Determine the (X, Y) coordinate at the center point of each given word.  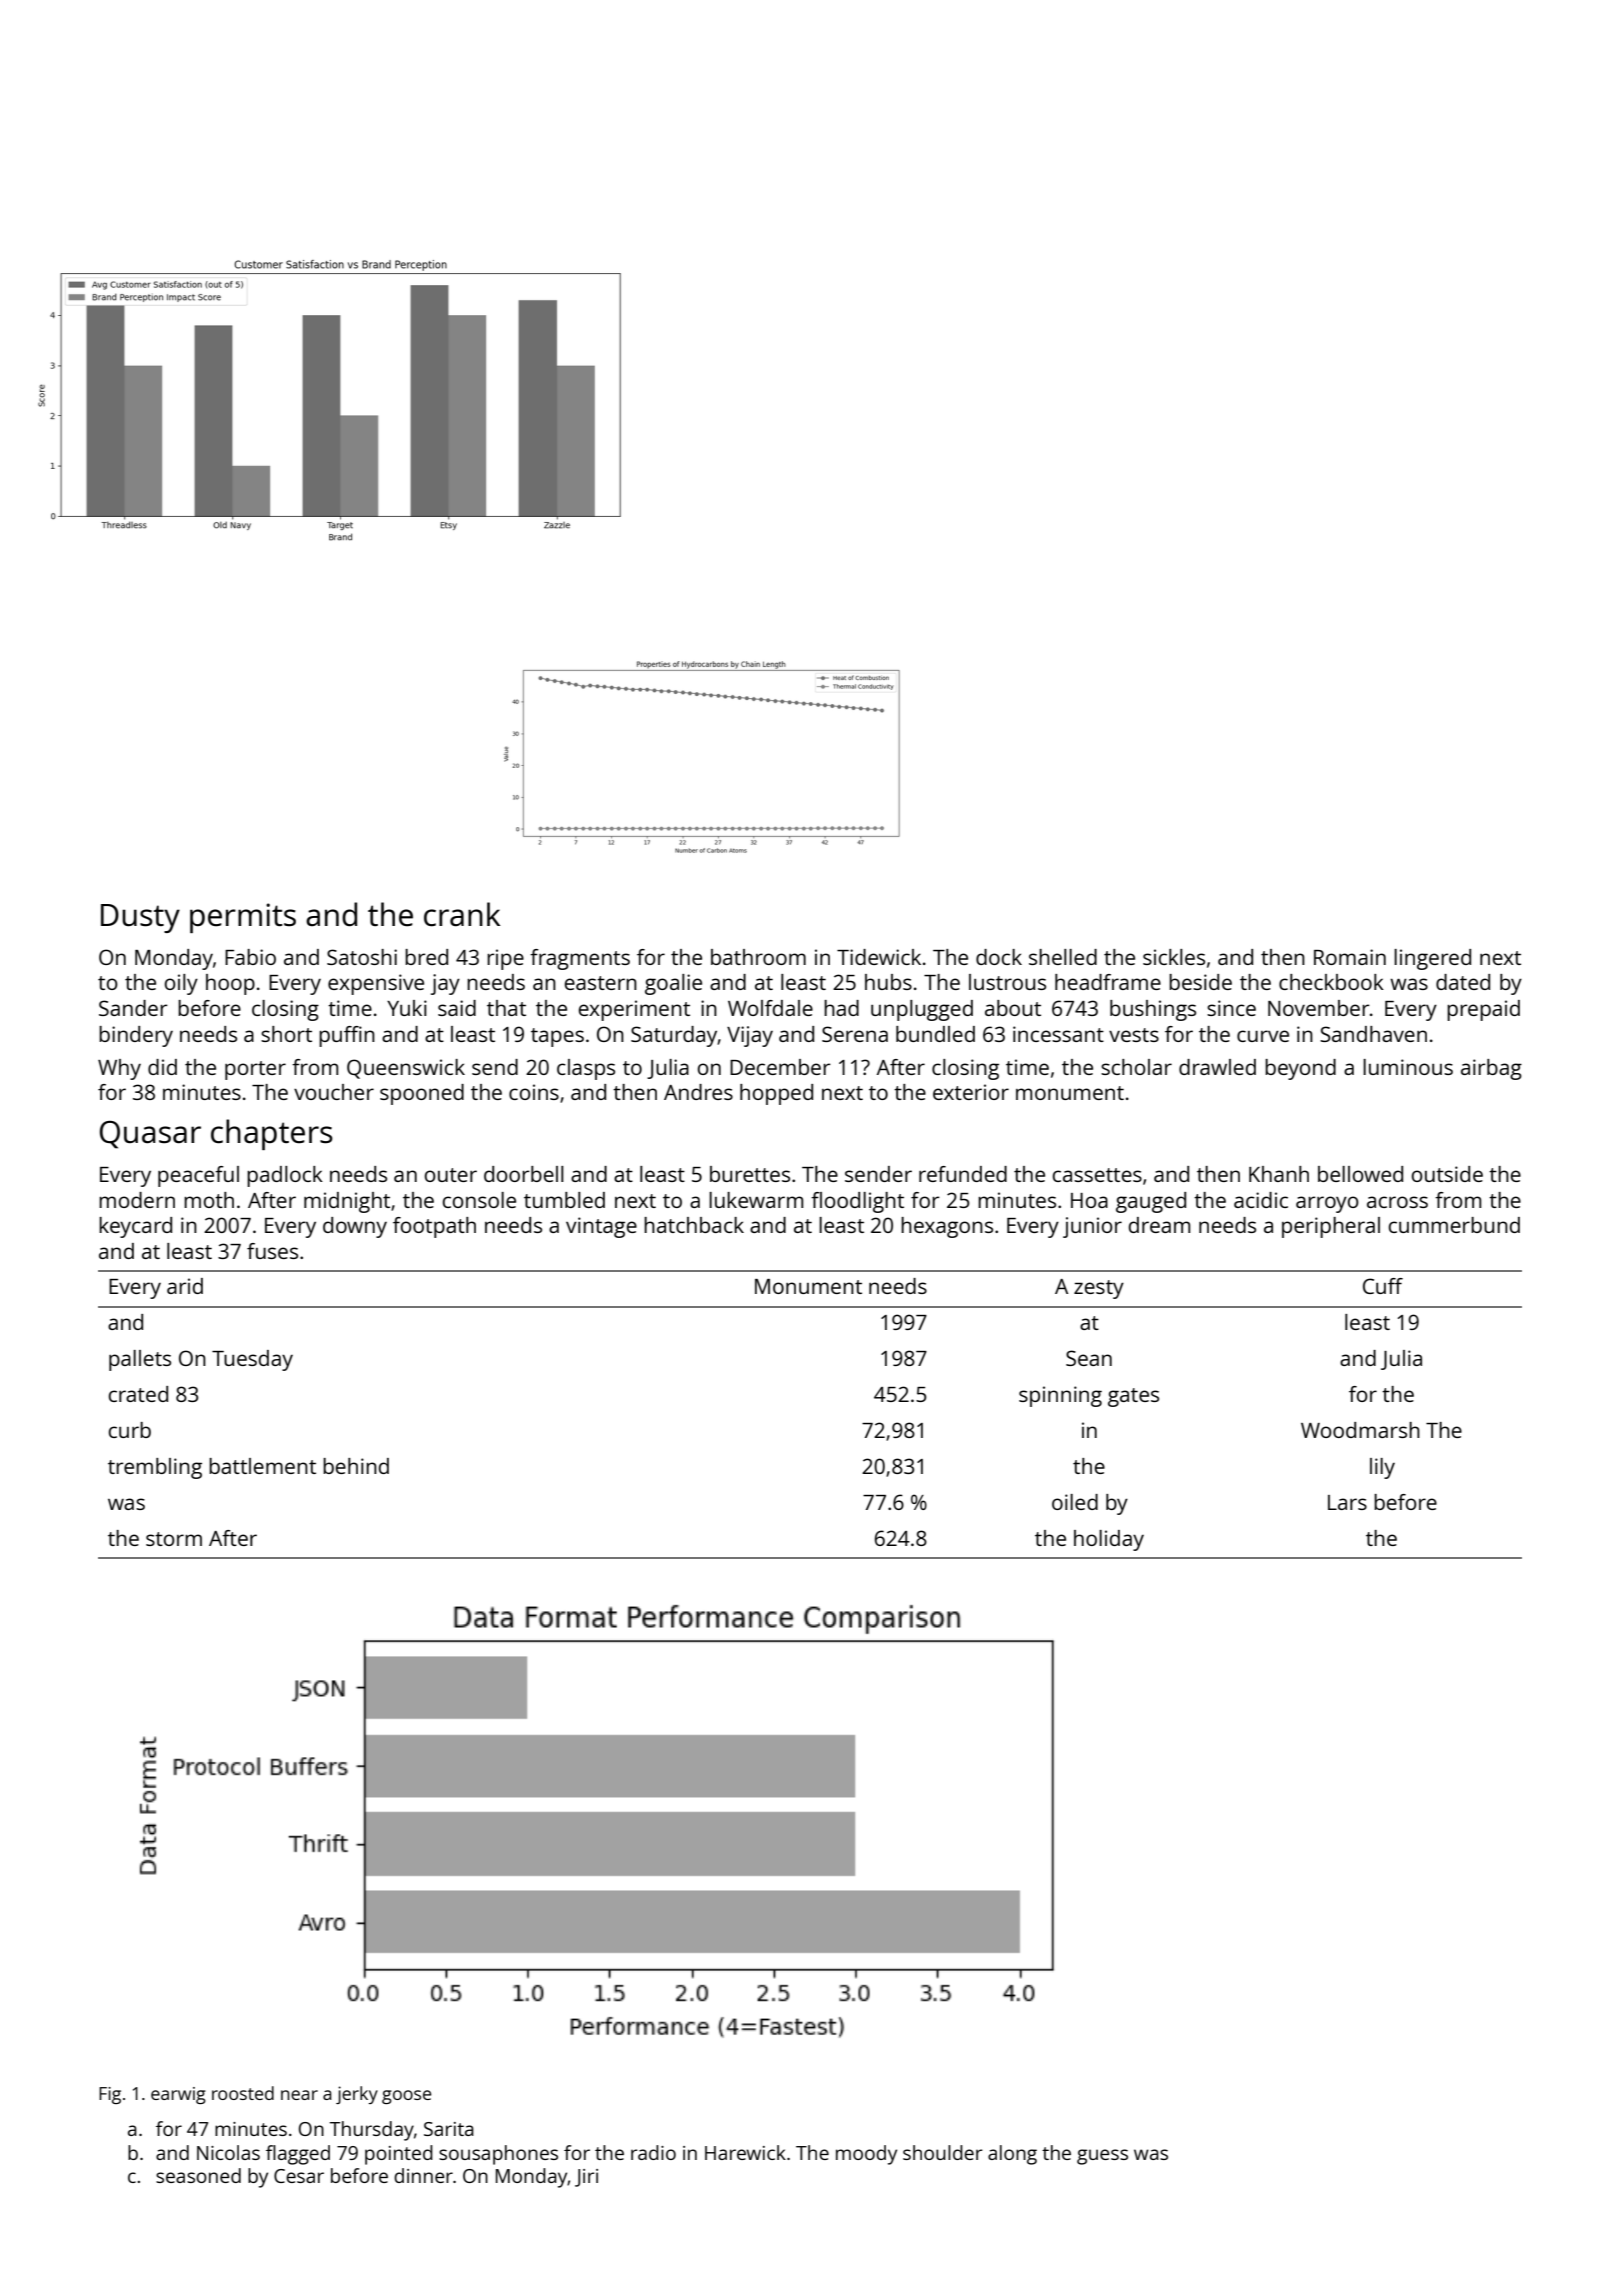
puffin (347, 1036)
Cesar (299, 2176)
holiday (1109, 1540)
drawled (1217, 1067)
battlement (262, 1466)
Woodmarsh (1360, 1430)
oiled (1075, 1502)
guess (1102, 2157)
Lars (1347, 1502)
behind (356, 1466)
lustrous (1007, 982)
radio (653, 2152)
